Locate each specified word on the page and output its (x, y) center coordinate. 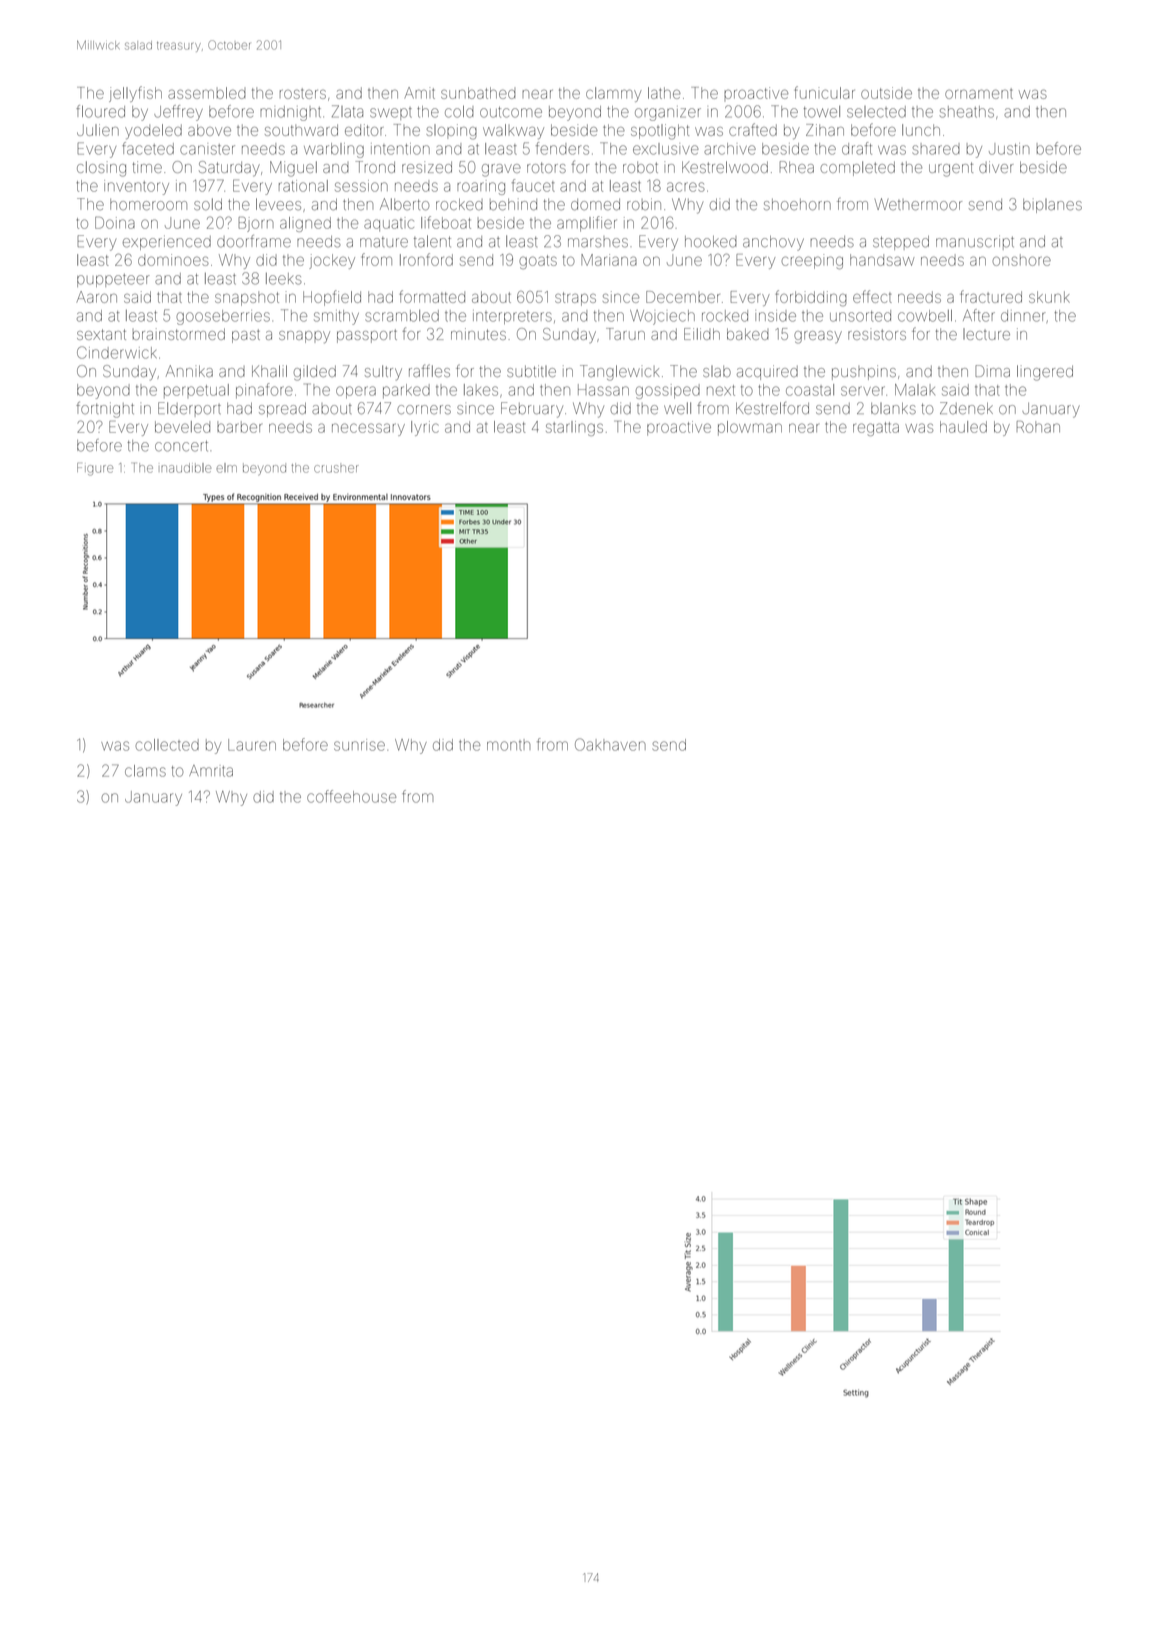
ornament (979, 94)
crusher (336, 469)
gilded (315, 373)
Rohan (1038, 427)
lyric (425, 428)
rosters (303, 93)
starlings (574, 428)
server (863, 391)
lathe (664, 93)
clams (145, 771)
